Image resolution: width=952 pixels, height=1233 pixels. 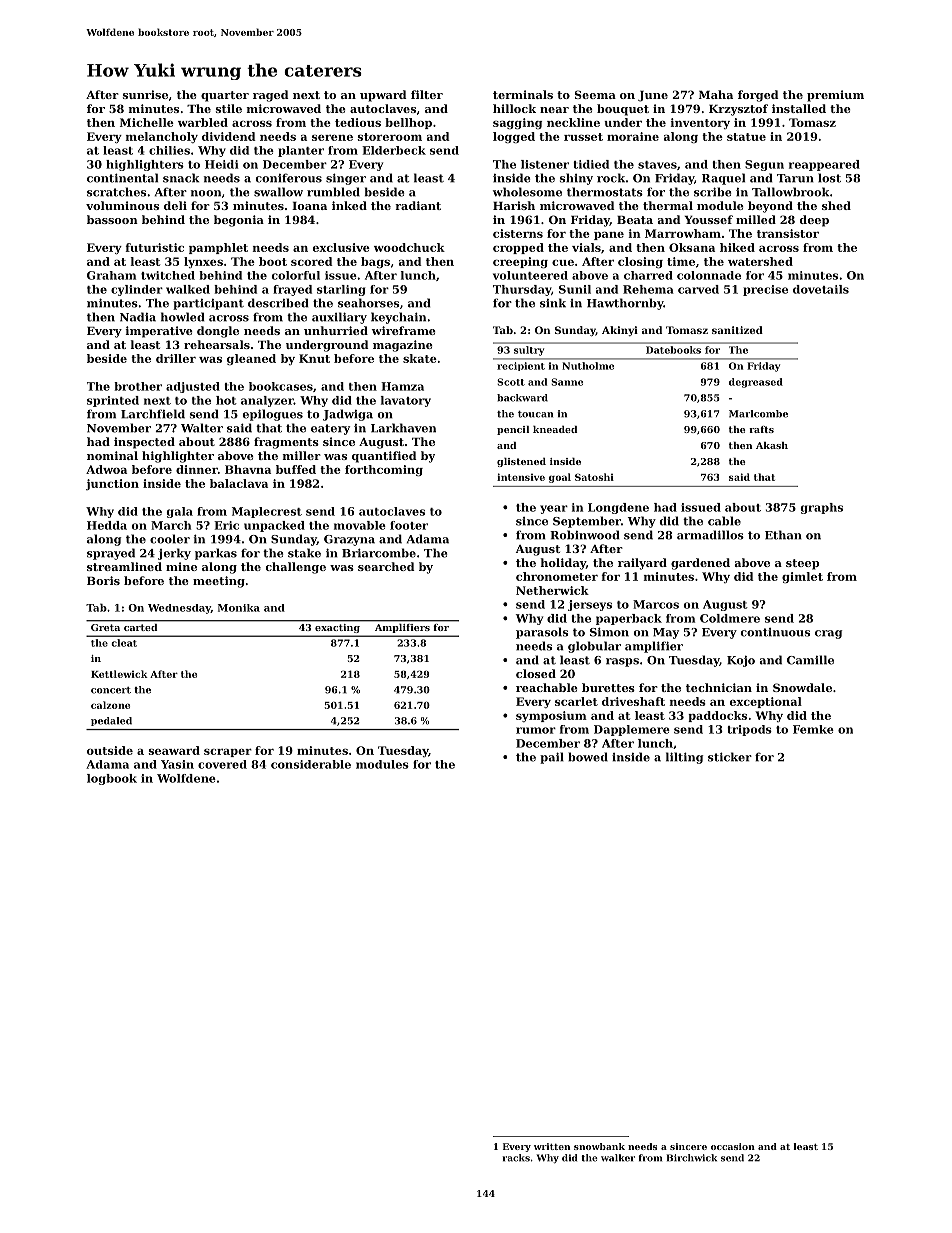 What do you see at coordinates (557, 576) in the screenshot?
I see `chronometer` at bounding box center [557, 576].
